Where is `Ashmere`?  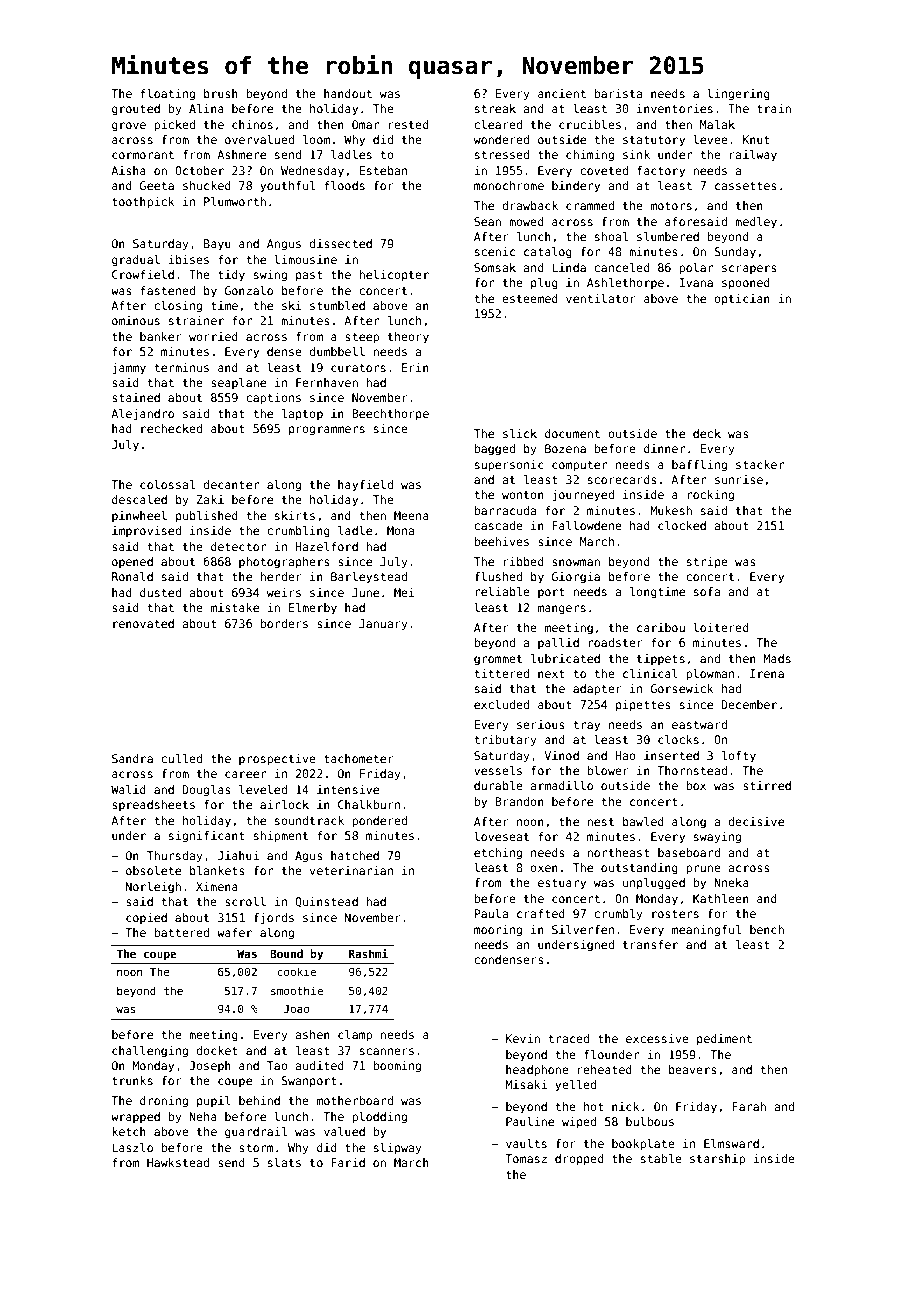
Ashmere is located at coordinates (241, 154).
